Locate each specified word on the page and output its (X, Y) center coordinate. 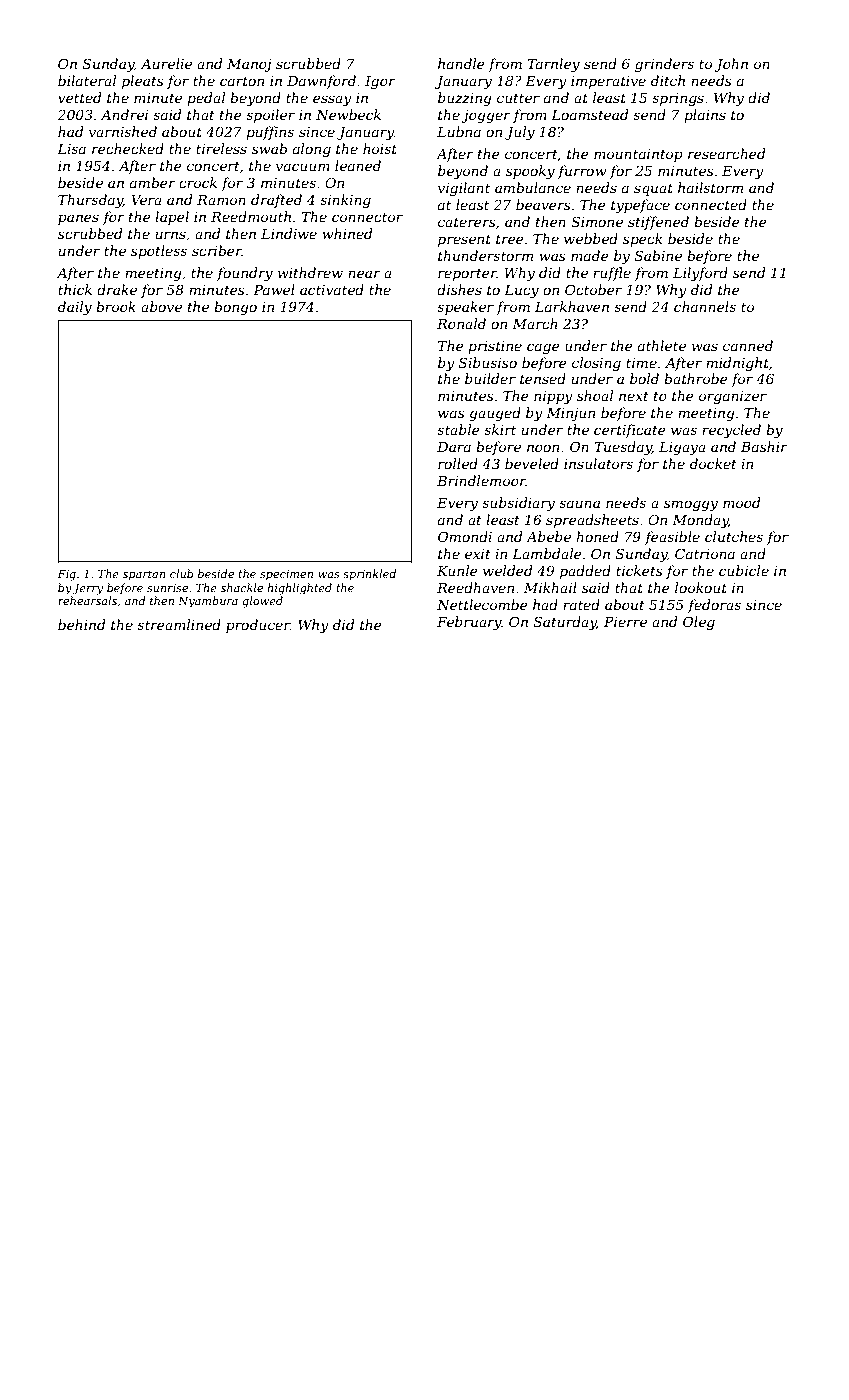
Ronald (461, 323)
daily (75, 308)
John (731, 65)
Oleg (699, 623)
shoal (595, 395)
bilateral (87, 80)
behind (81, 624)
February (469, 623)
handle (461, 63)
